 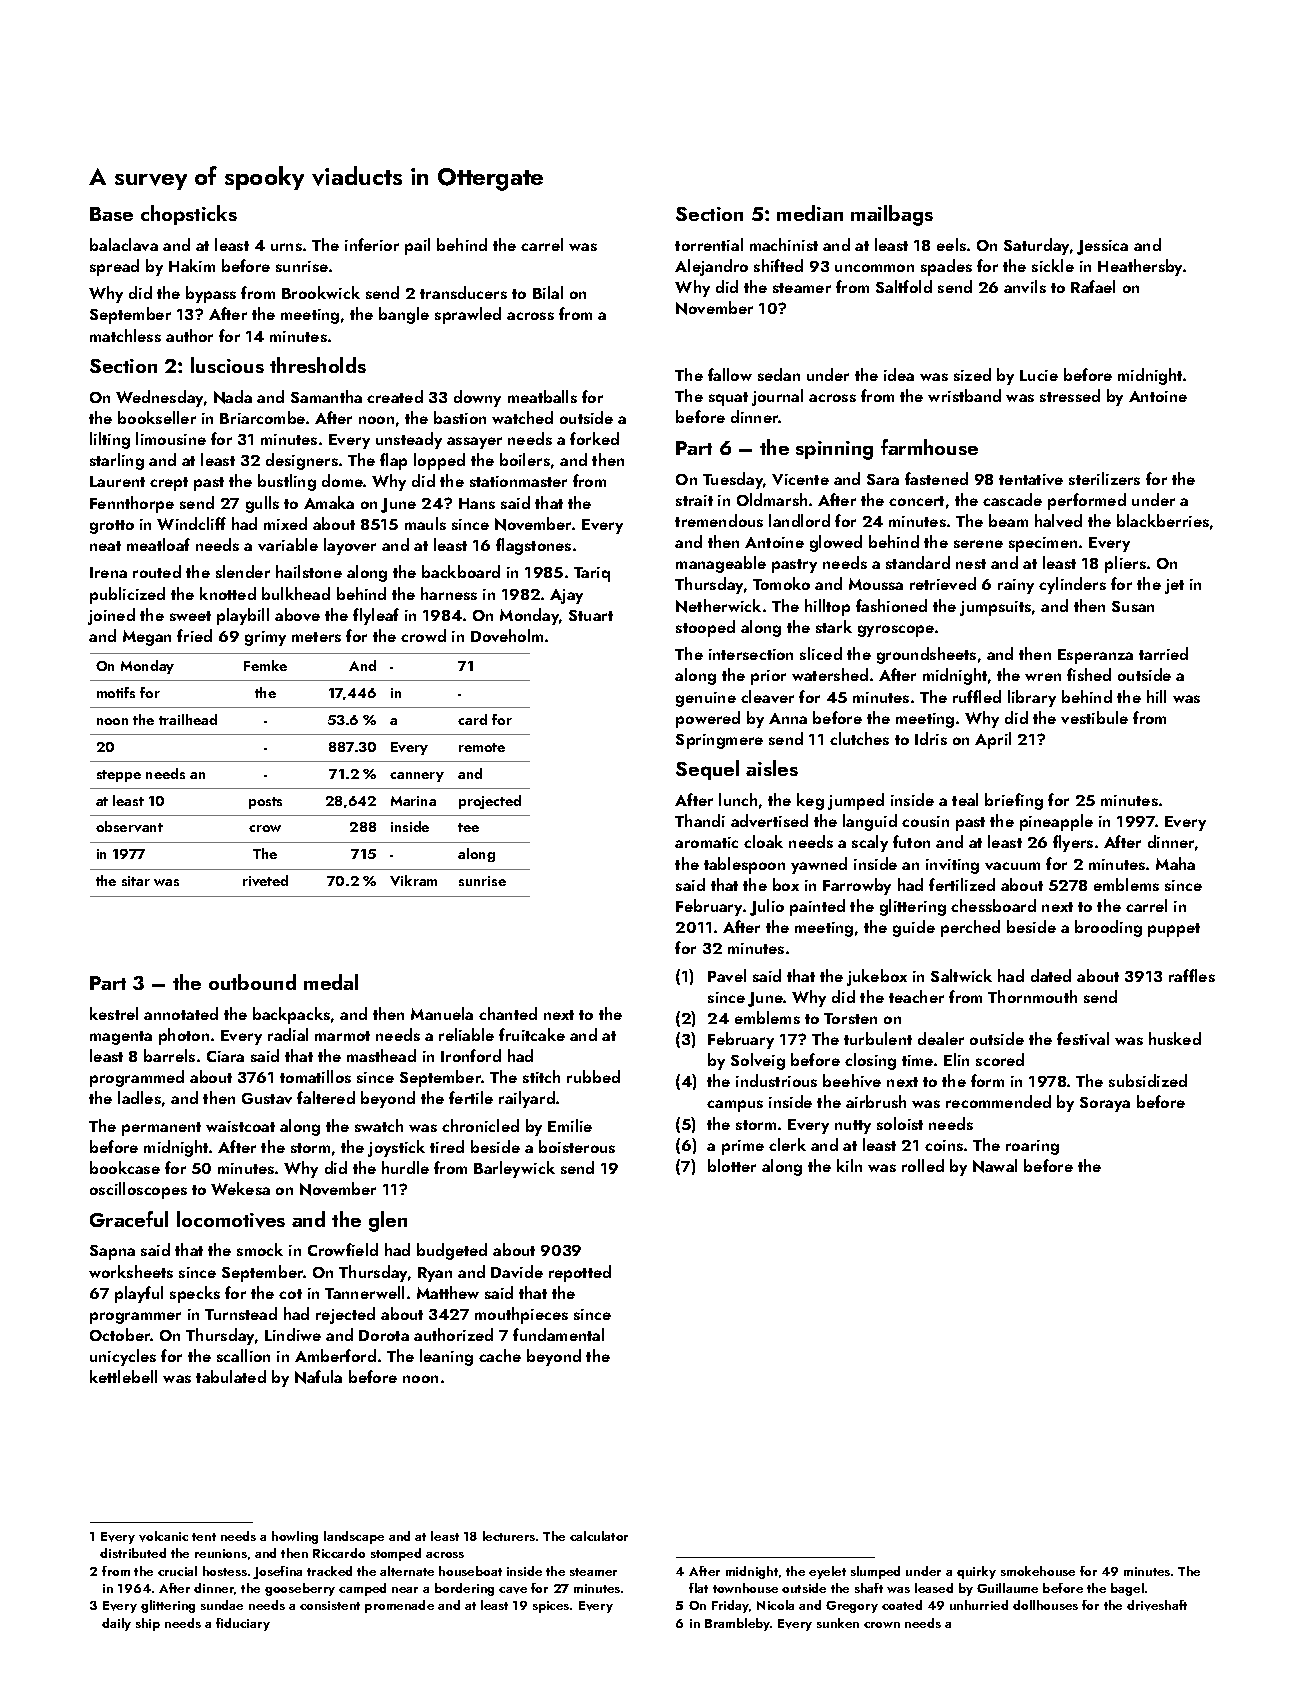 I want to click on sunken, so click(x=838, y=1623).
